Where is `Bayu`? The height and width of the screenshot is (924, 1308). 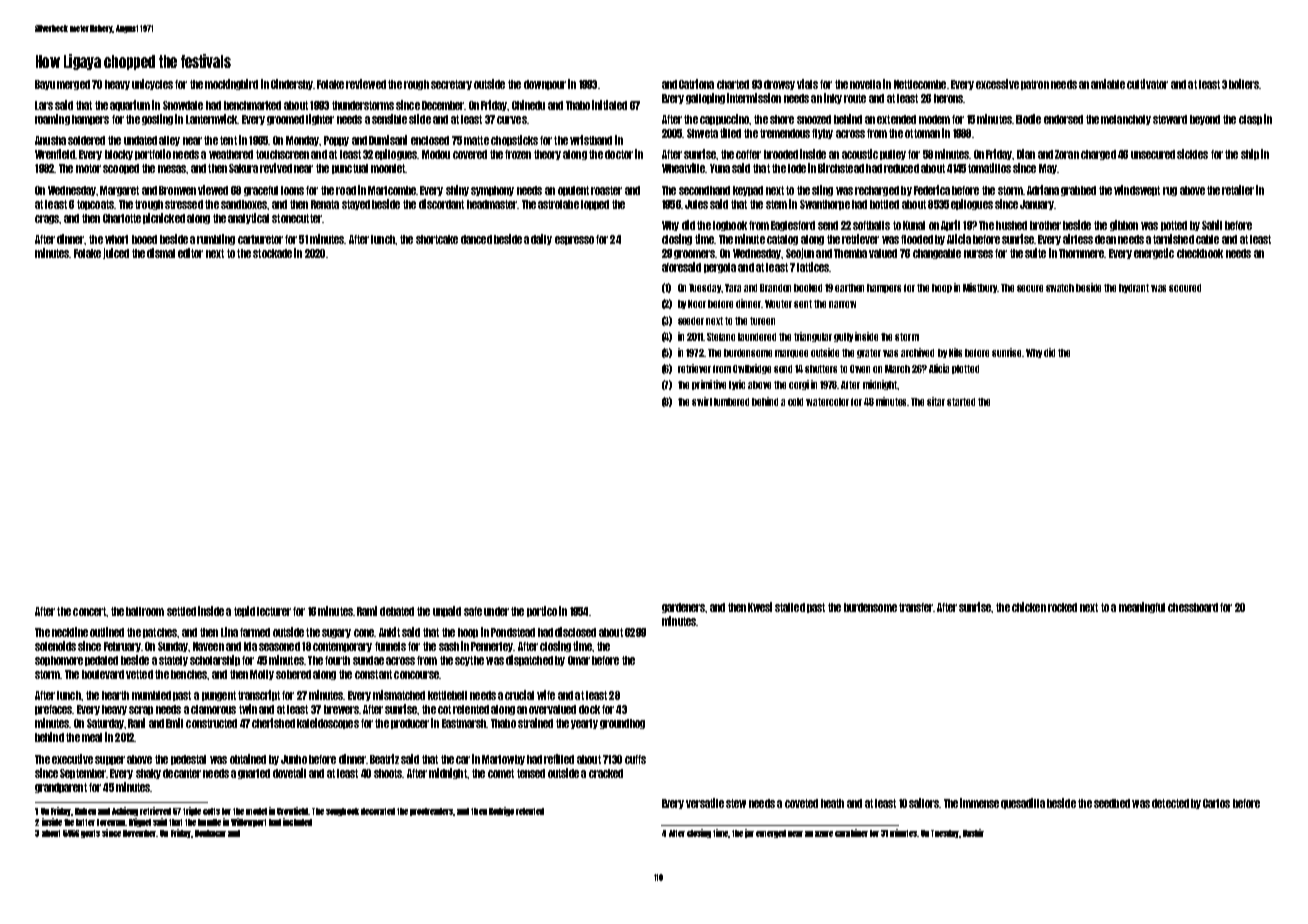
Bayu is located at coordinates (45, 85).
